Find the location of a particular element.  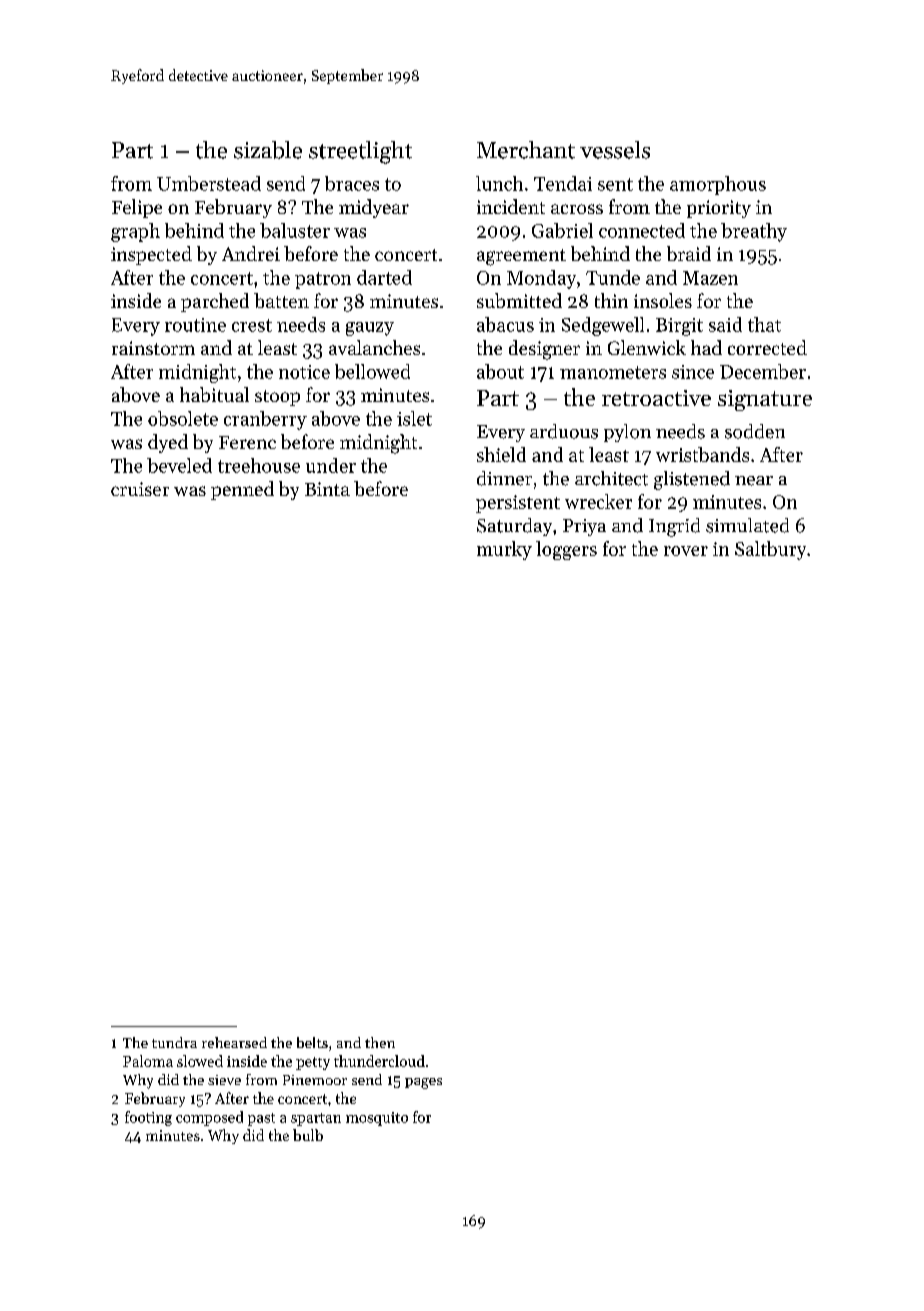

loggers is located at coordinates (566, 550).
